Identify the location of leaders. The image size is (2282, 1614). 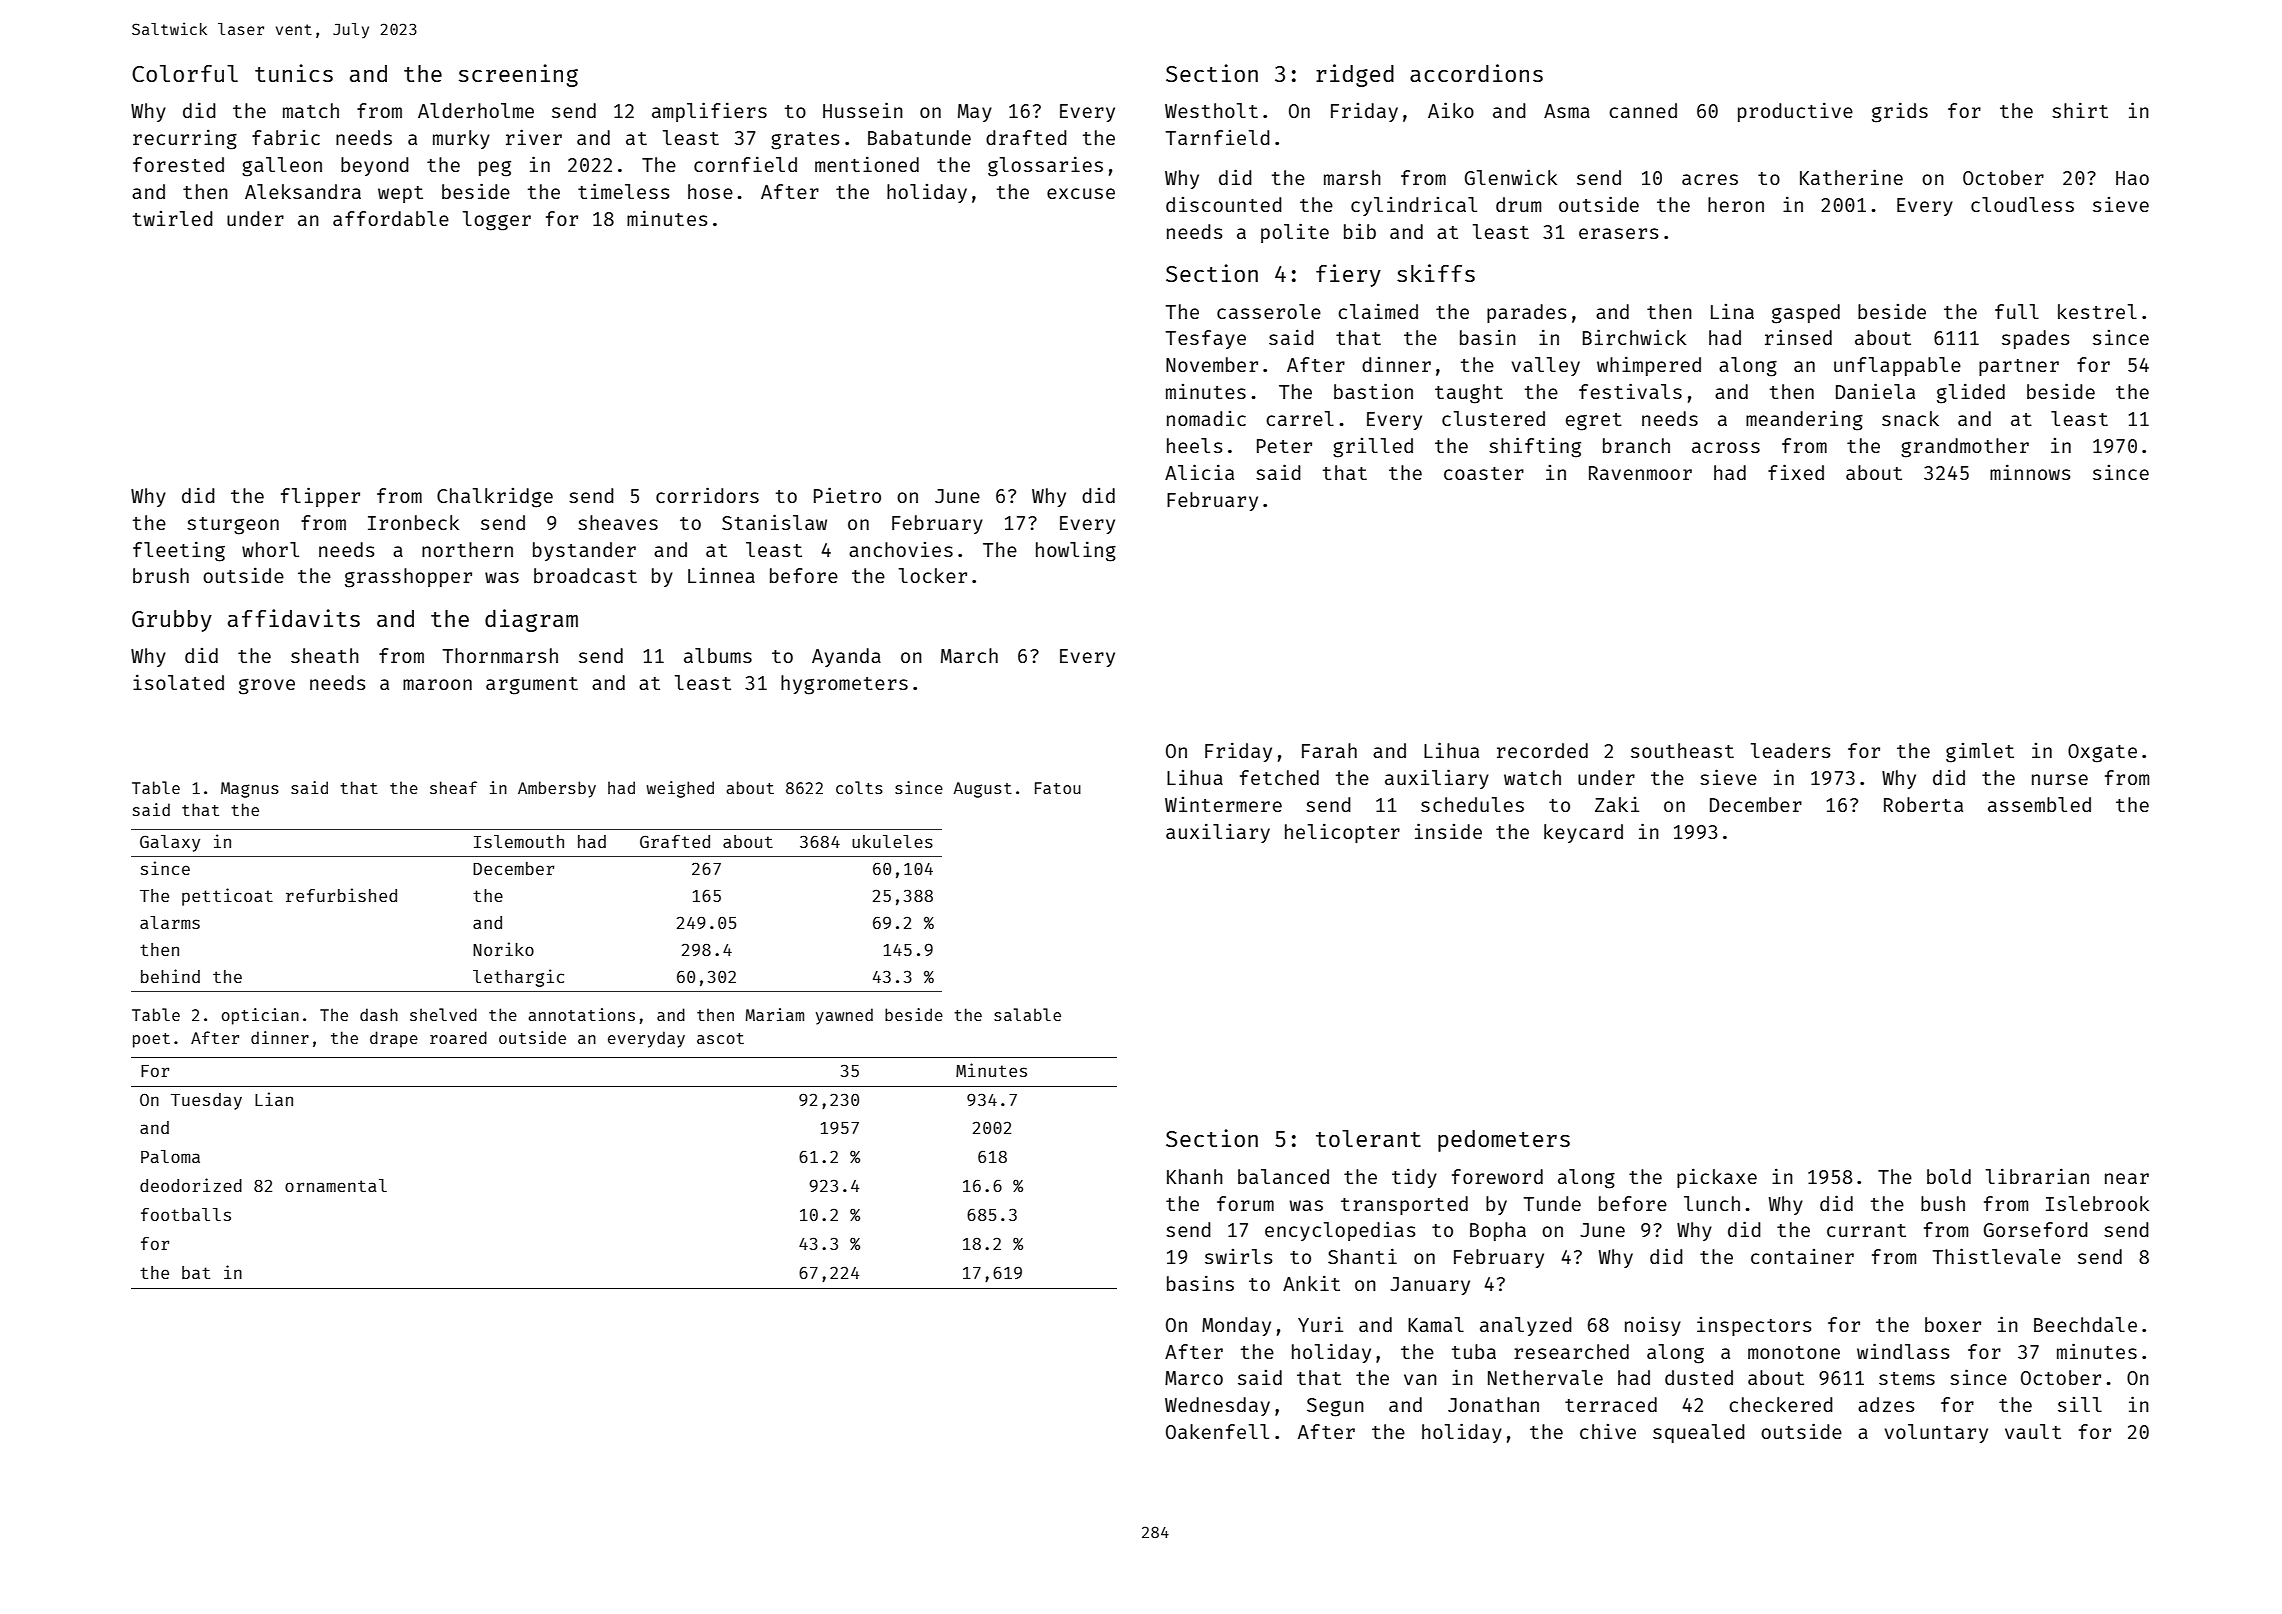
(1790, 750).
